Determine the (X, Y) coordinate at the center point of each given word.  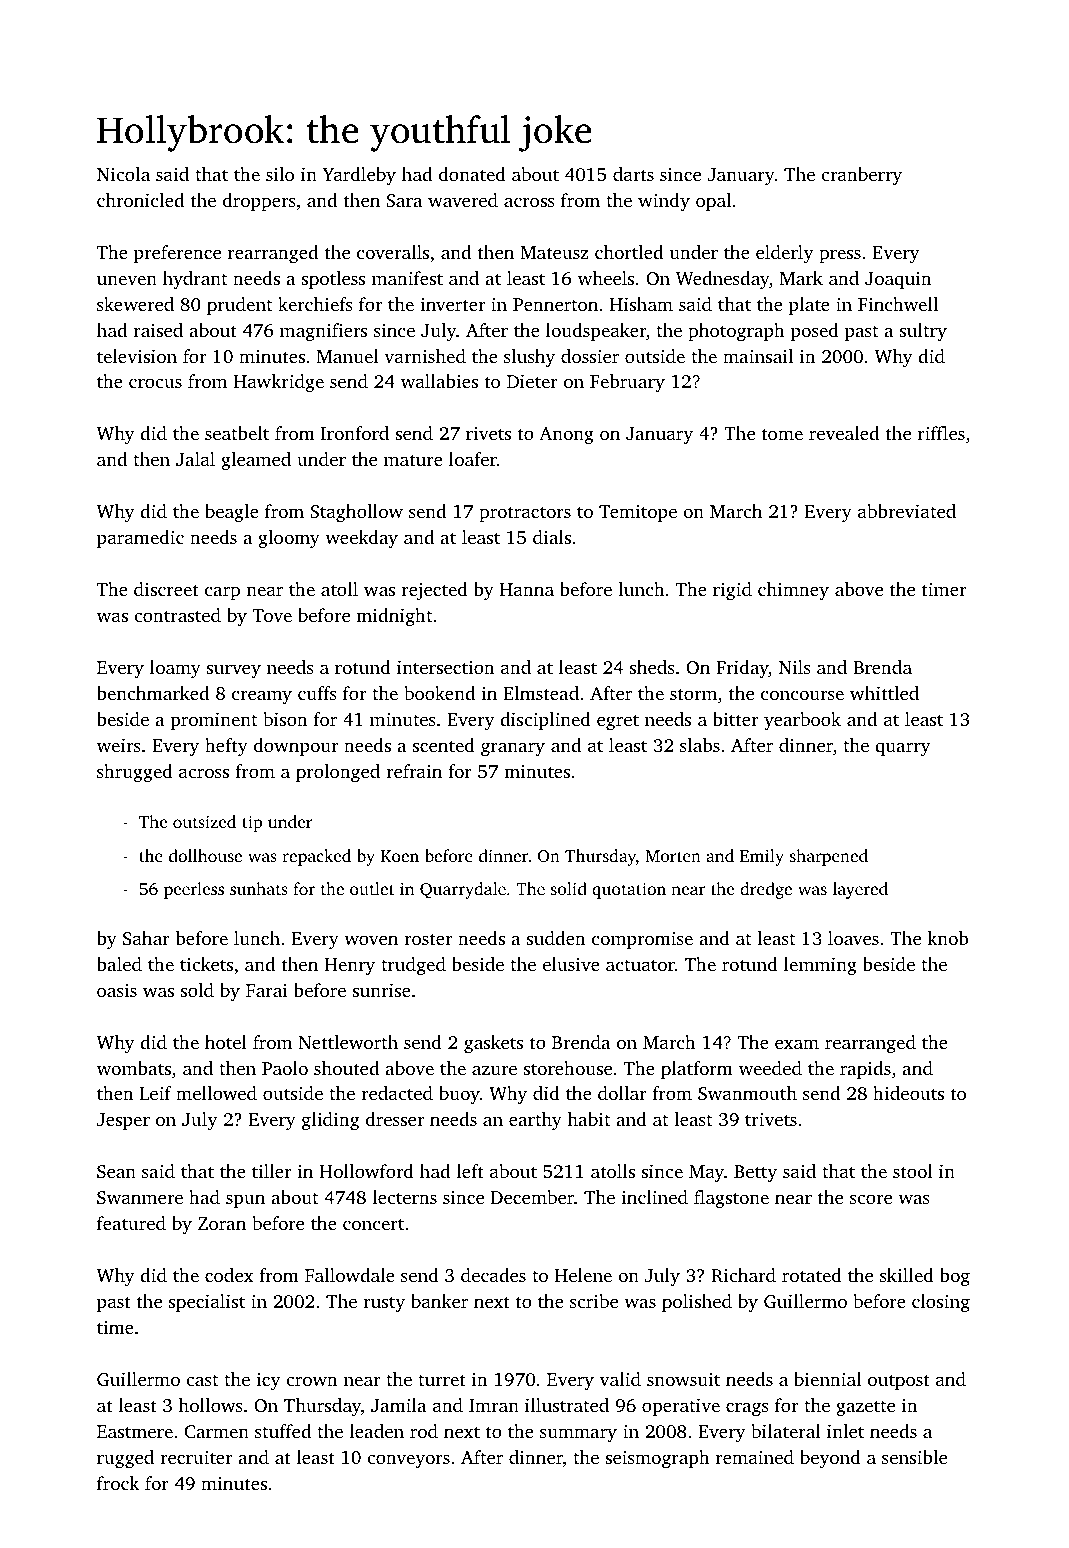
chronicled (140, 200)
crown (312, 1381)
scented (444, 745)
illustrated (567, 1405)
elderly (784, 254)
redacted (397, 1093)
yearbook (802, 721)
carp (222, 593)
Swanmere (140, 1198)
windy (664, 202)
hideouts (908, 1093)
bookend (439, 693)
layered (860, 890)
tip (252, 823)
